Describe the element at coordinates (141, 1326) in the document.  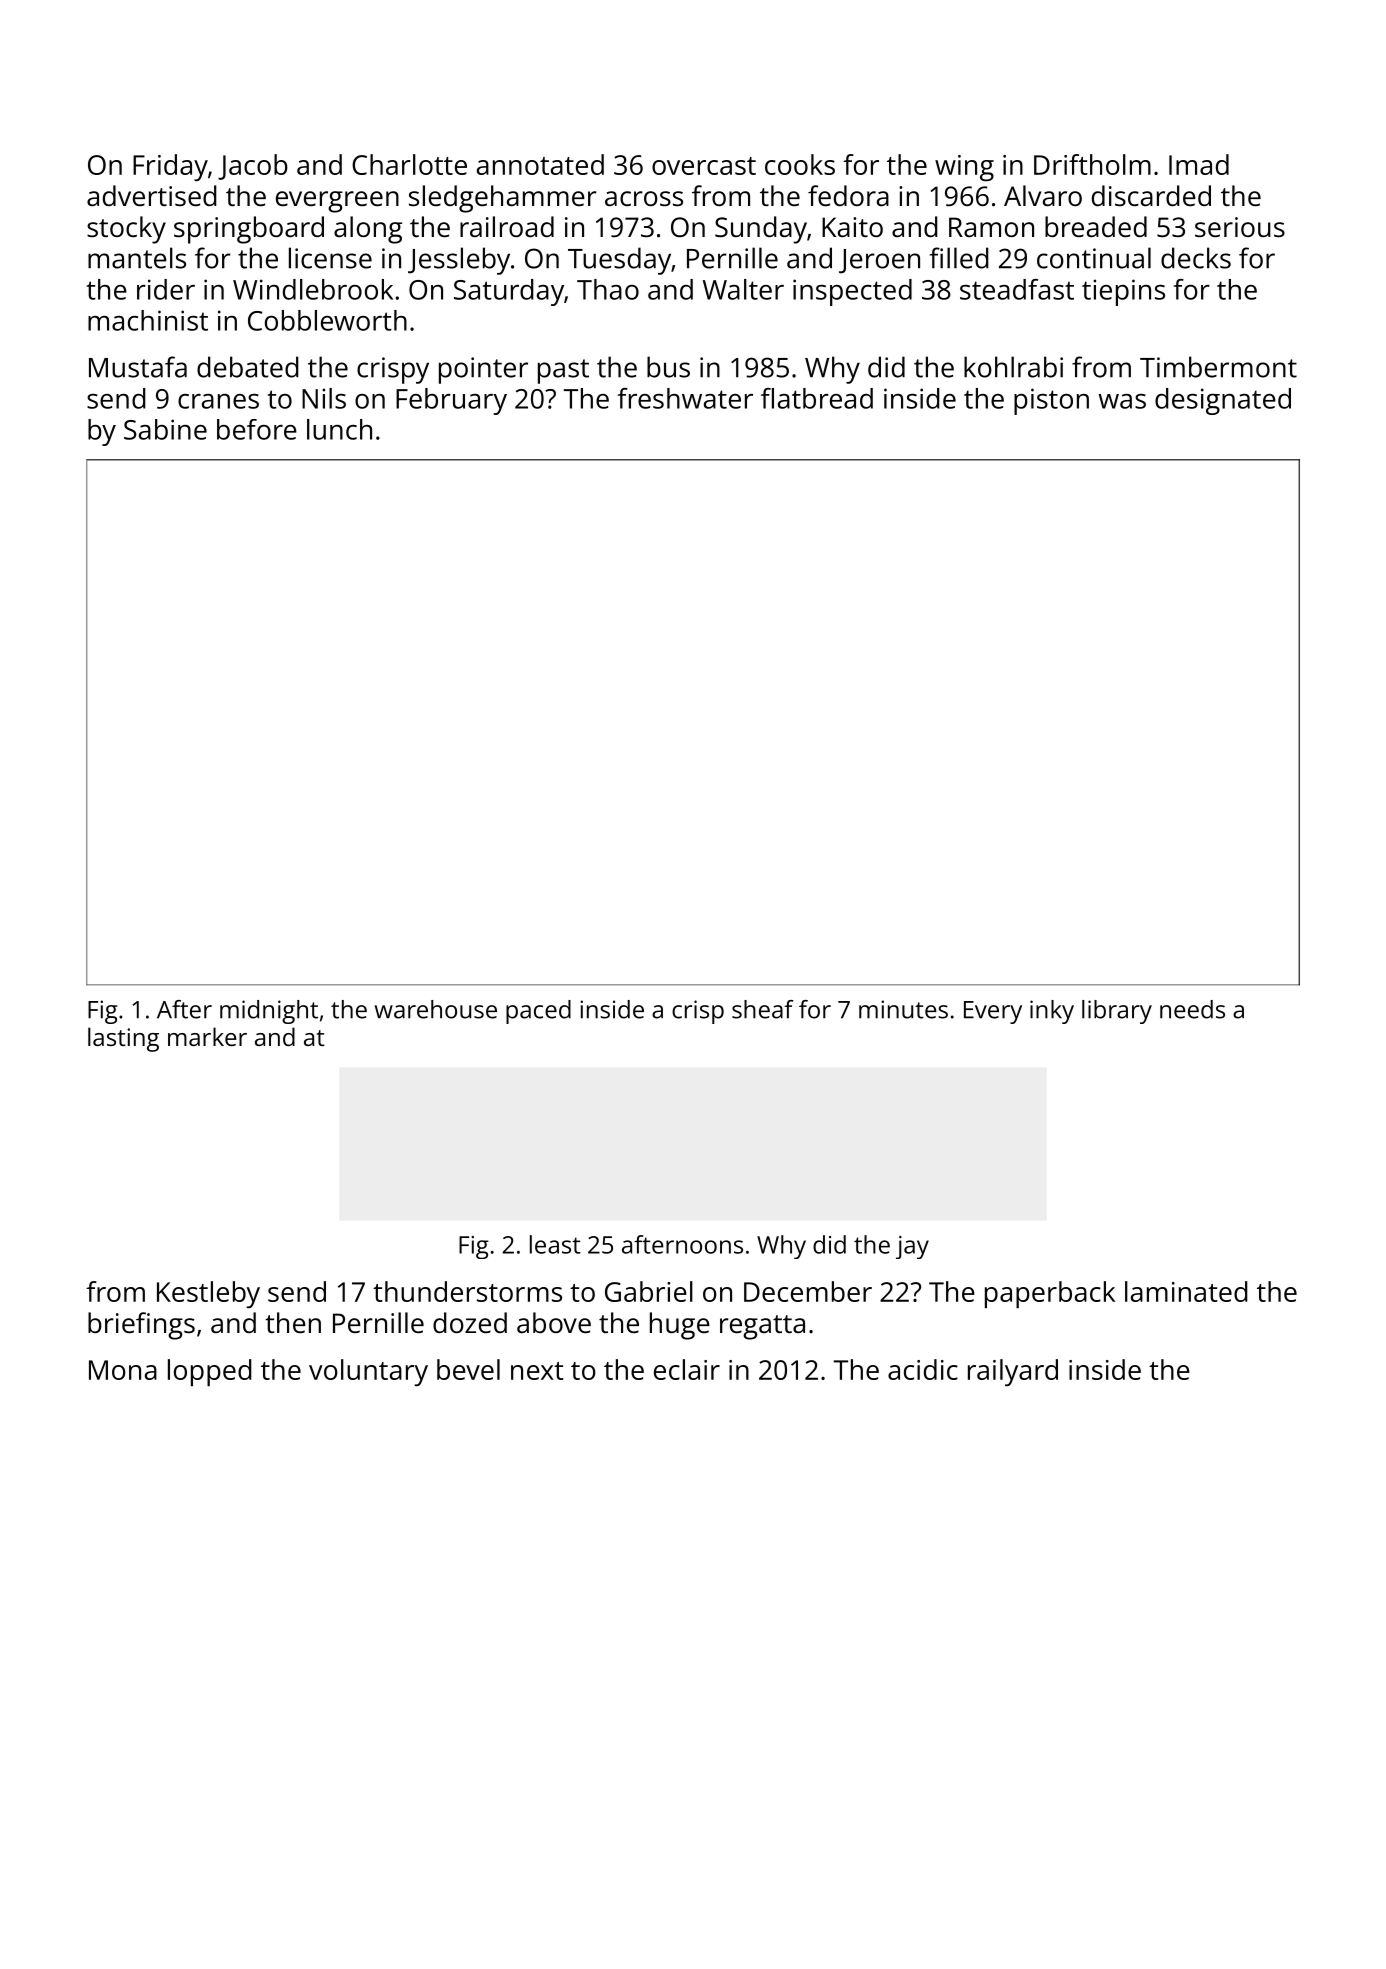
I see `briefings` at that location.
